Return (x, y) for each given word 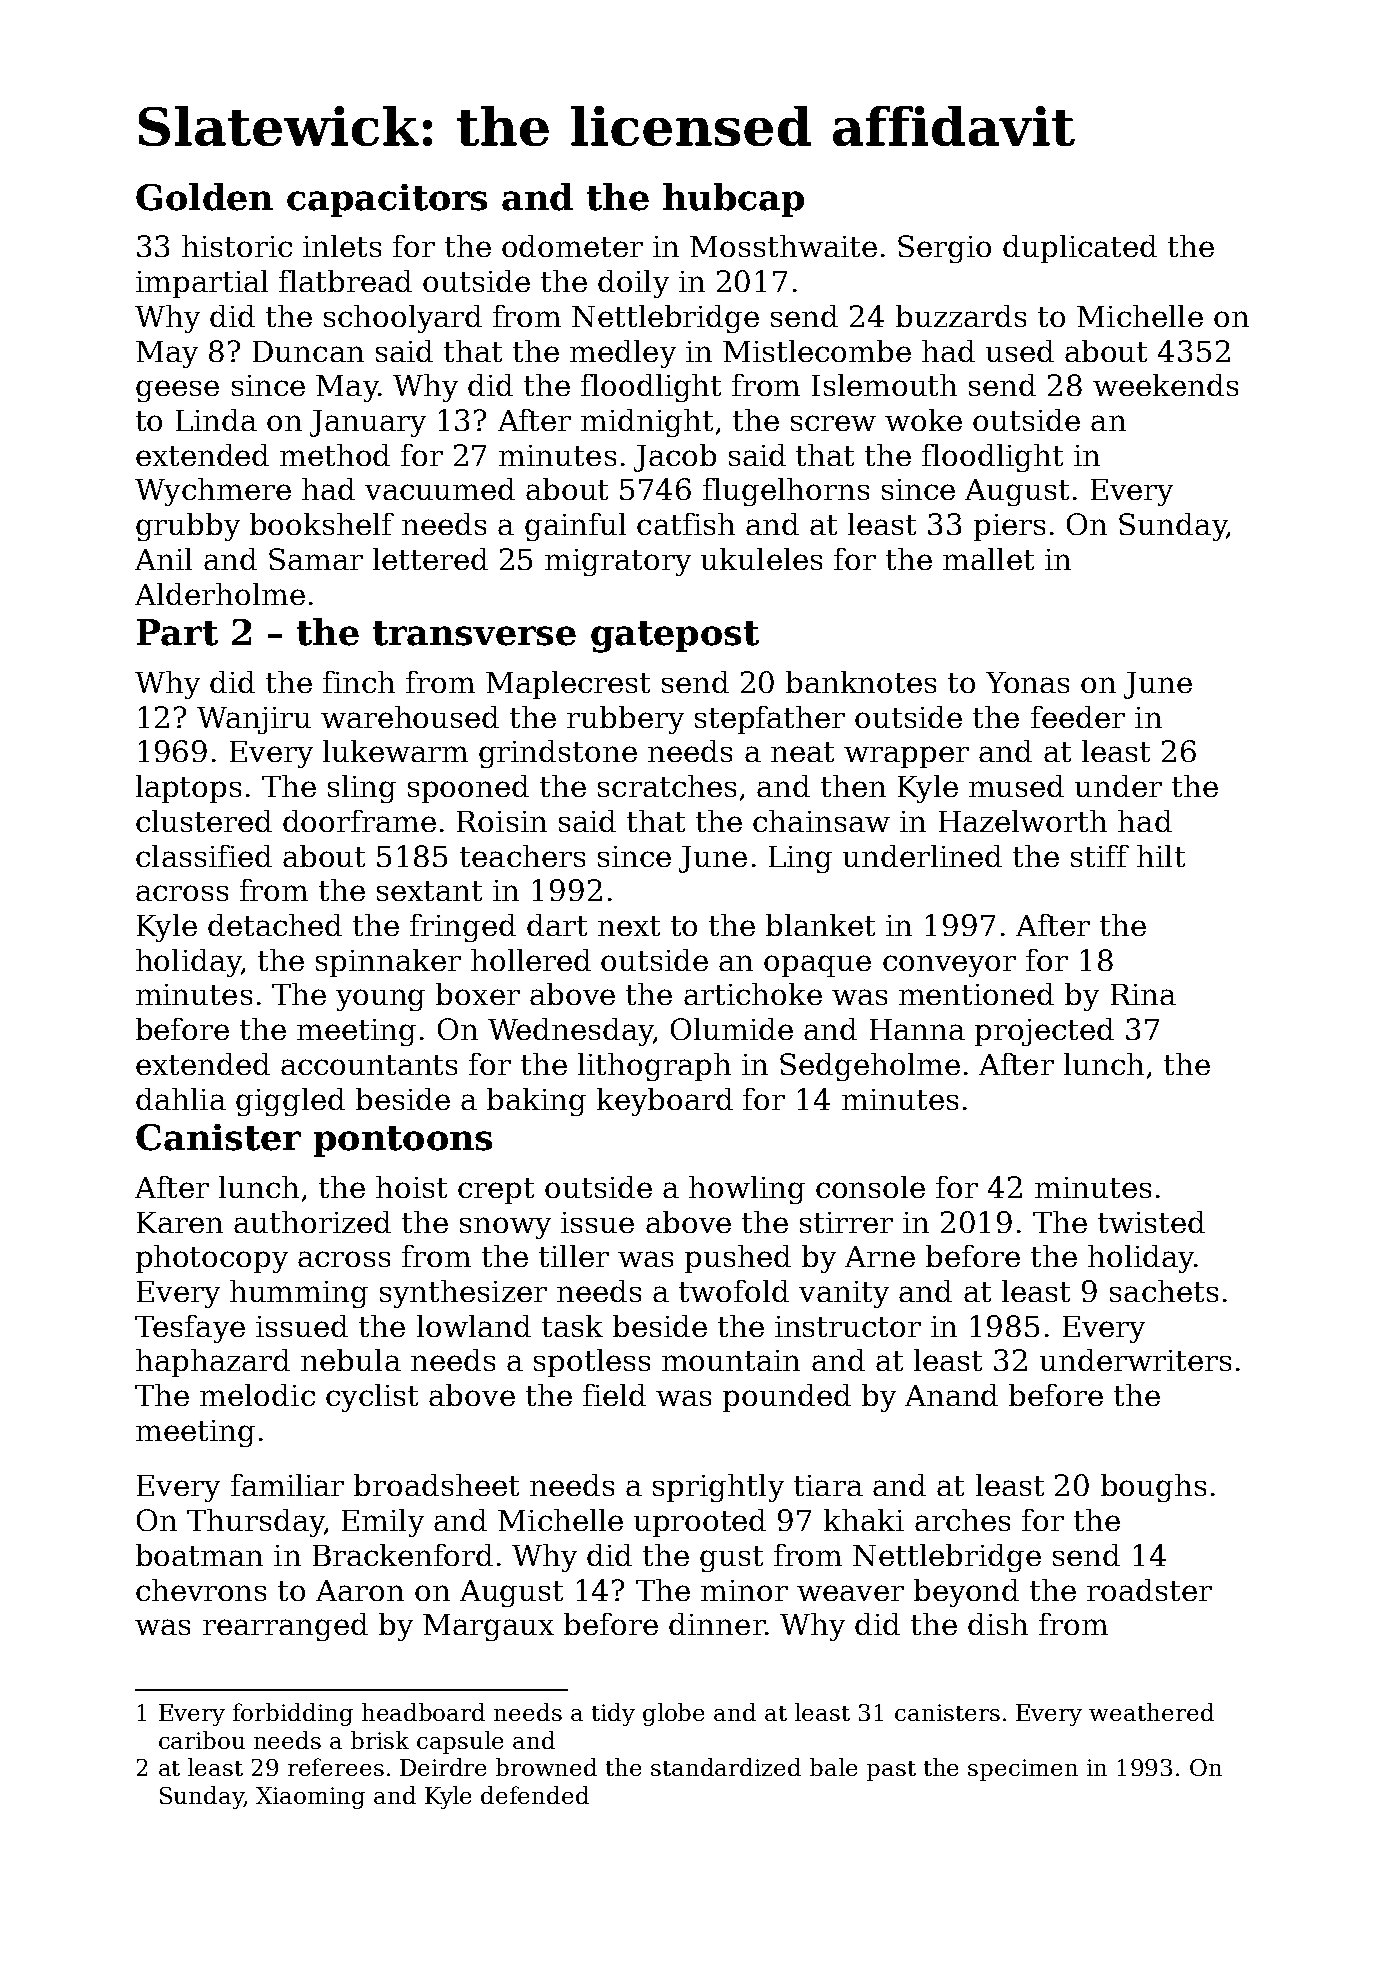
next (629, 926)
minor (744, 1590)
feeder (1078, 717)
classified (204, 856)
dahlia (181, 1099)
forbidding (293, 1714)
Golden (204, 197)
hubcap (733, 200)
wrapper (906, 757)
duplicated (1080, 249)
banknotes (861, 682)
